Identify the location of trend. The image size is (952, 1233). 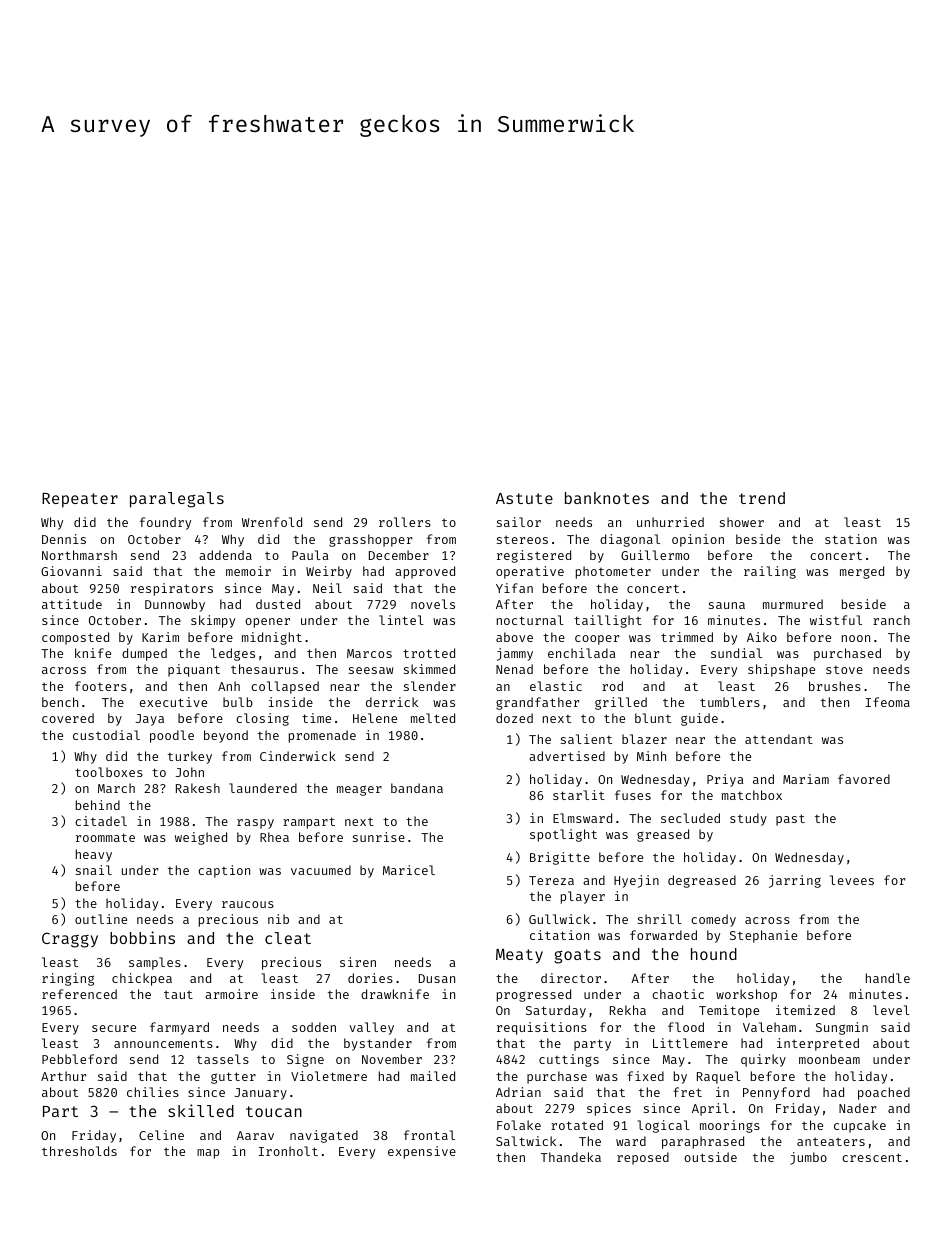
(762, 498).
